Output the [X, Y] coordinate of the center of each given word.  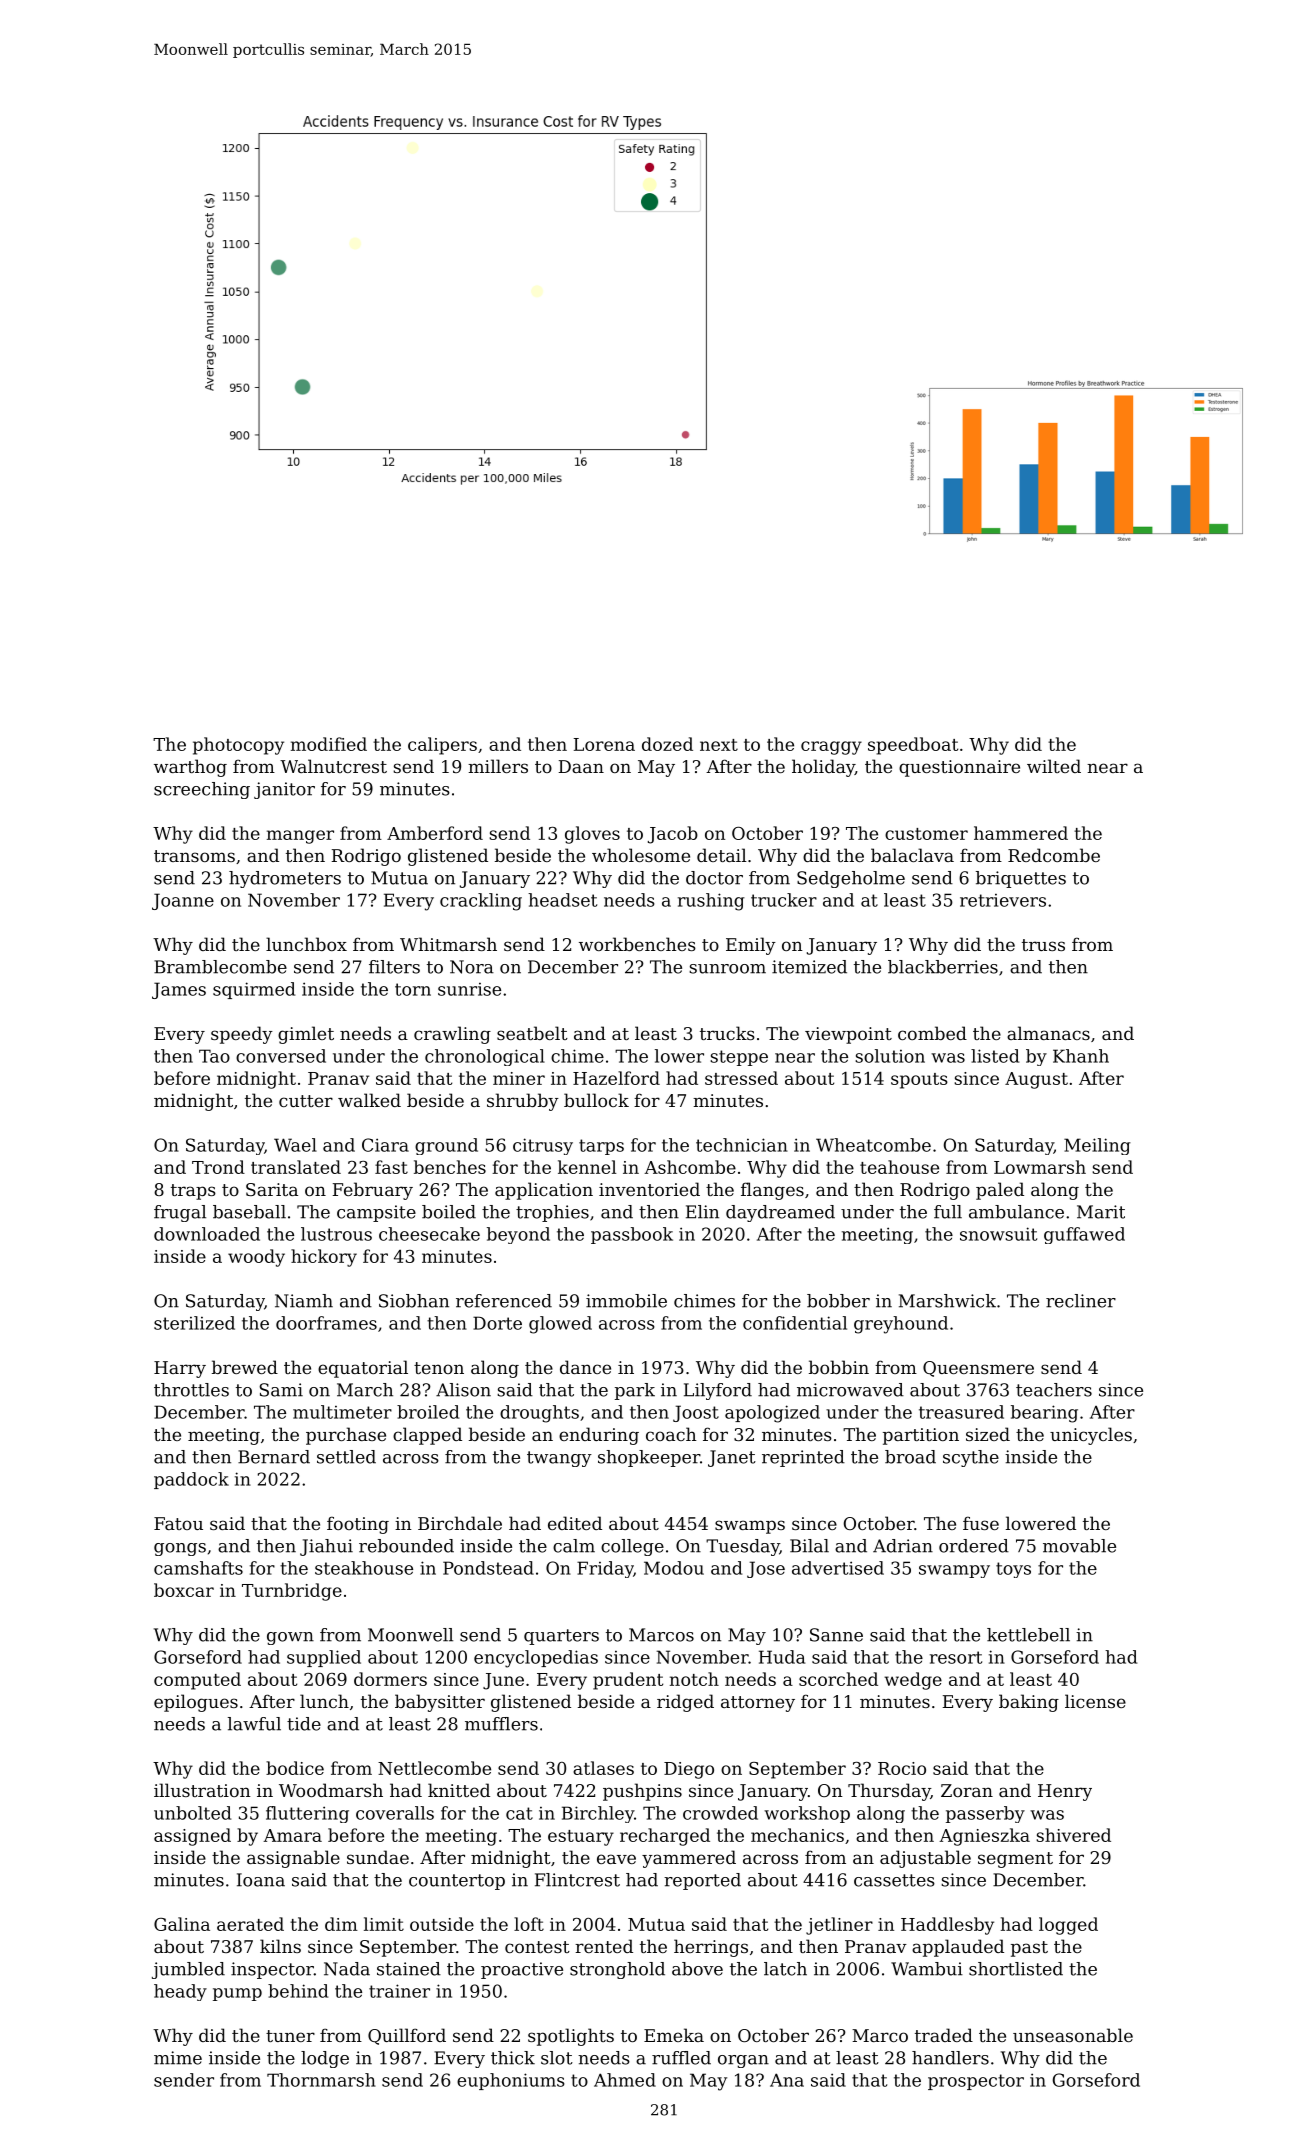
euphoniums [511, 2081]
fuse [981, 1523]
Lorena [604, 744]
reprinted [803, 1458]
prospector [976, 2082]
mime [178, 2058]
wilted [1054, 766]
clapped [427, 1436]
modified [329, 744]
